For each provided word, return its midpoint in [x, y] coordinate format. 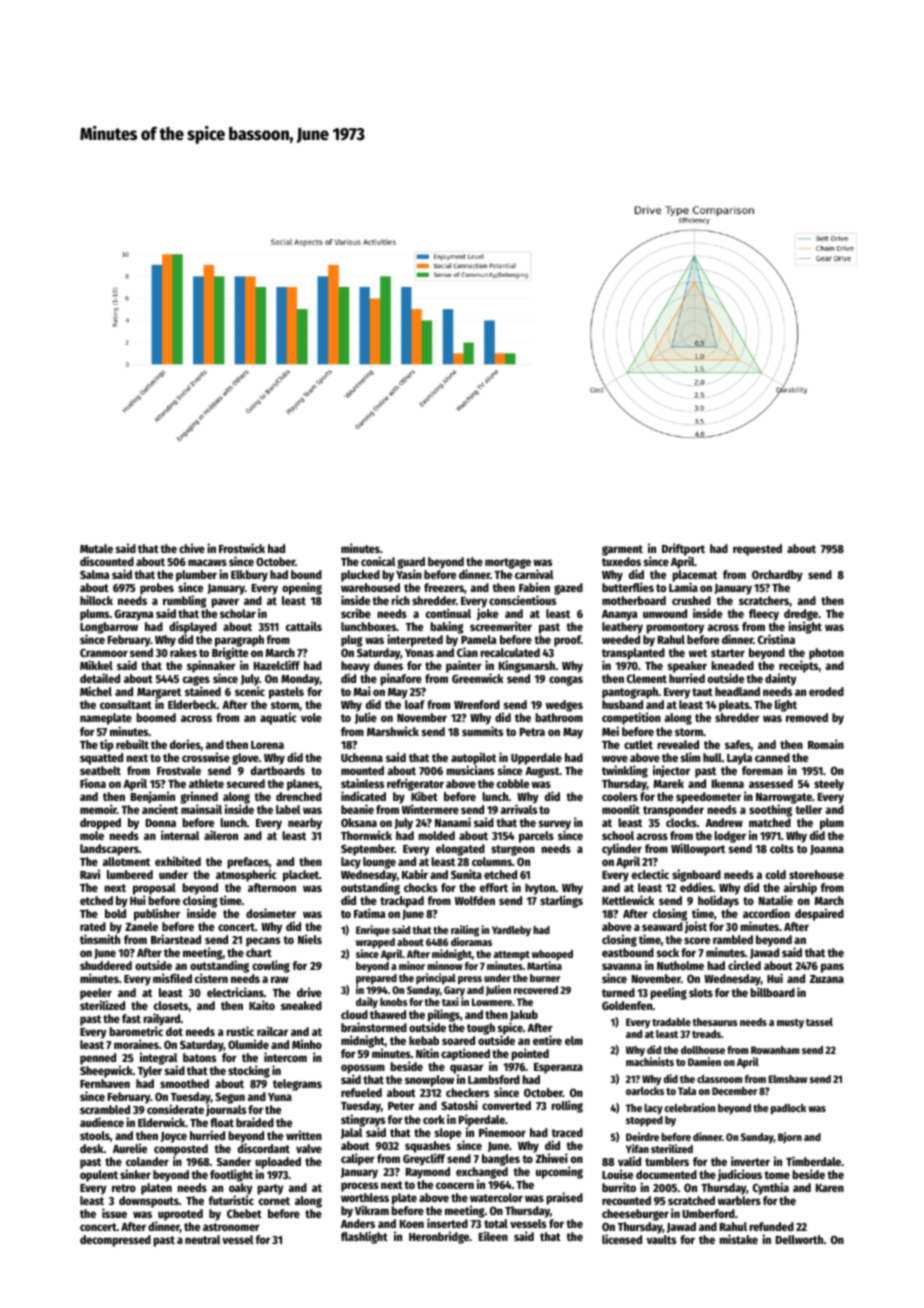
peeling [668, 993]
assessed [771, 783]
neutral [202, 1239]
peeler [96, 994]
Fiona [93, 783]
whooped [552, 956]
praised [564, 1198]
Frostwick [242, 548]
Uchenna [362, 757]
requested [757, 550]
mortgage [508, 563]
